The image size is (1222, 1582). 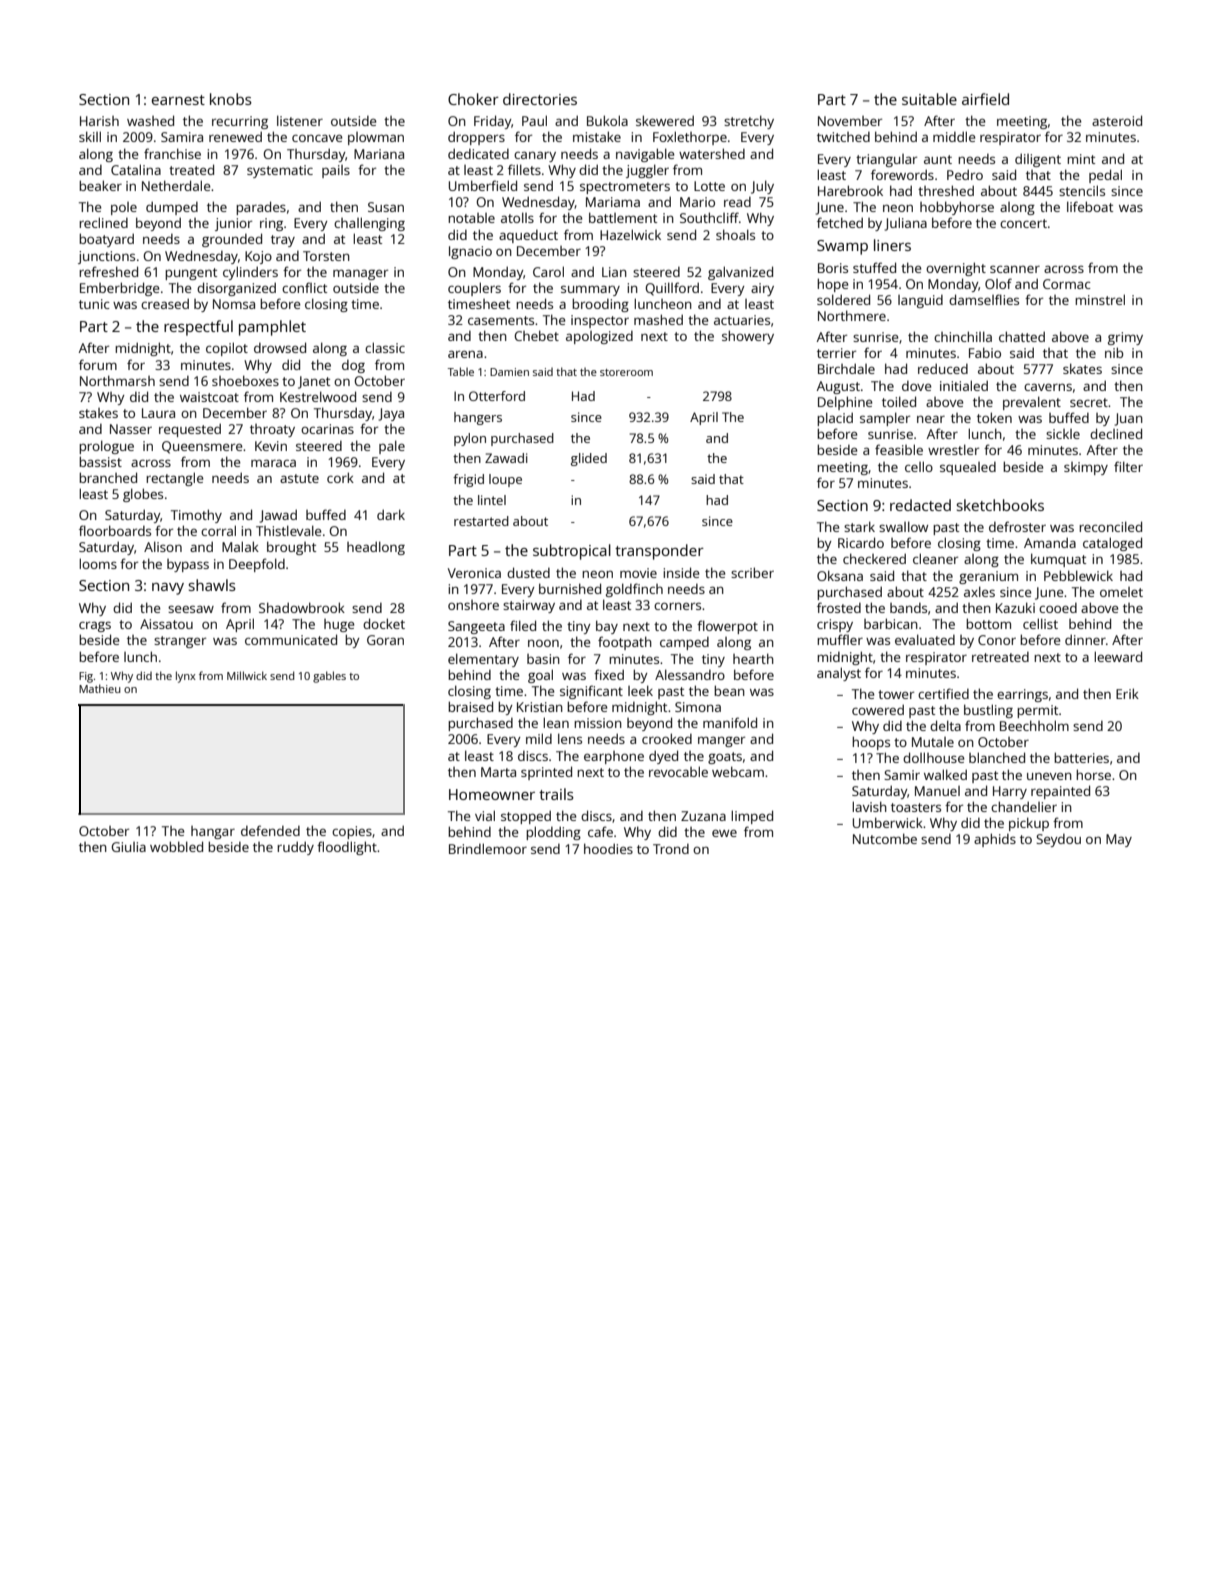 I want to click on dollhouse, so click(x=934, y=757).
